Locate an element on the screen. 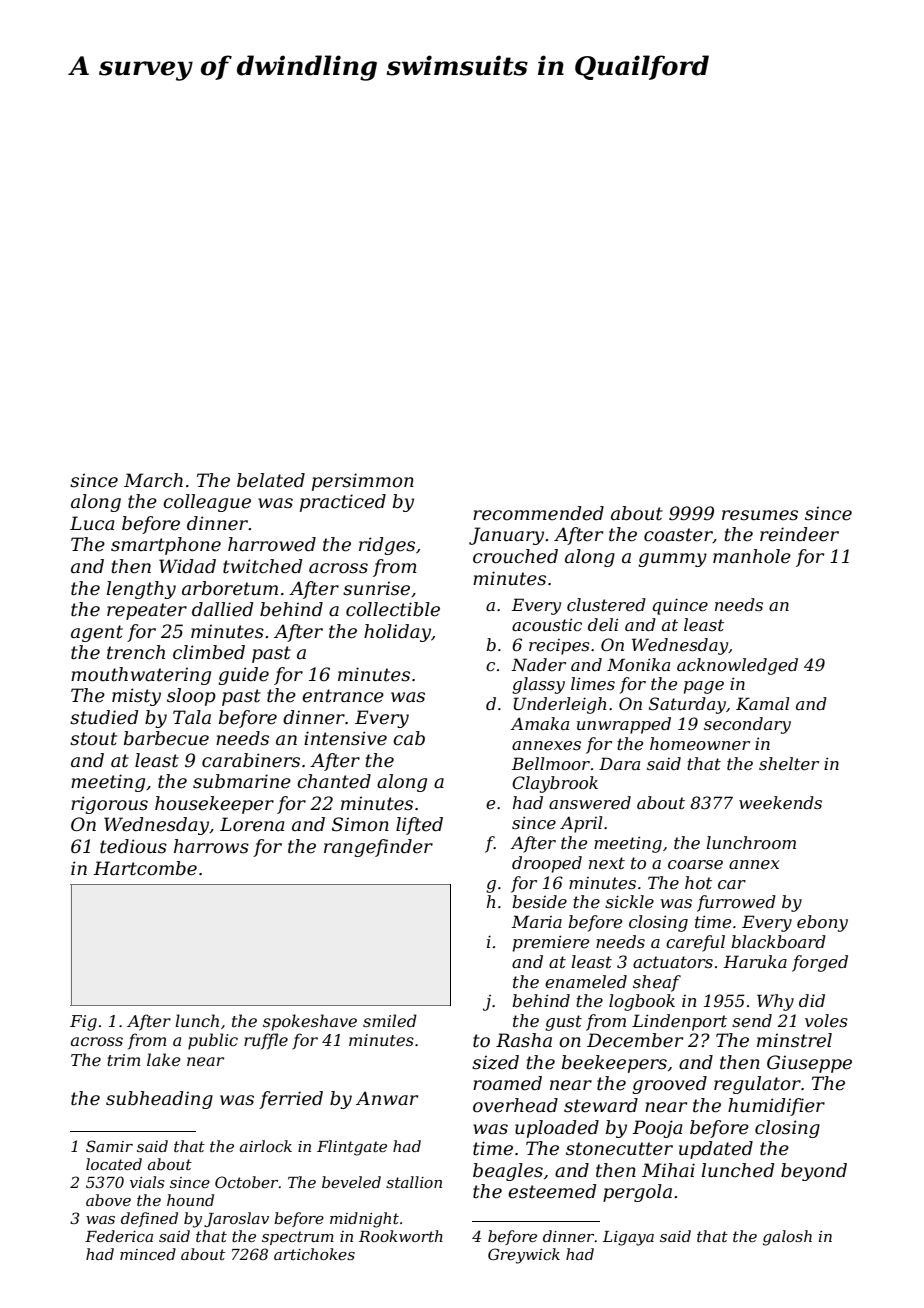 The height and width of the screenshot is (1308, 924). lifted is located at coordinates (419, 826).
